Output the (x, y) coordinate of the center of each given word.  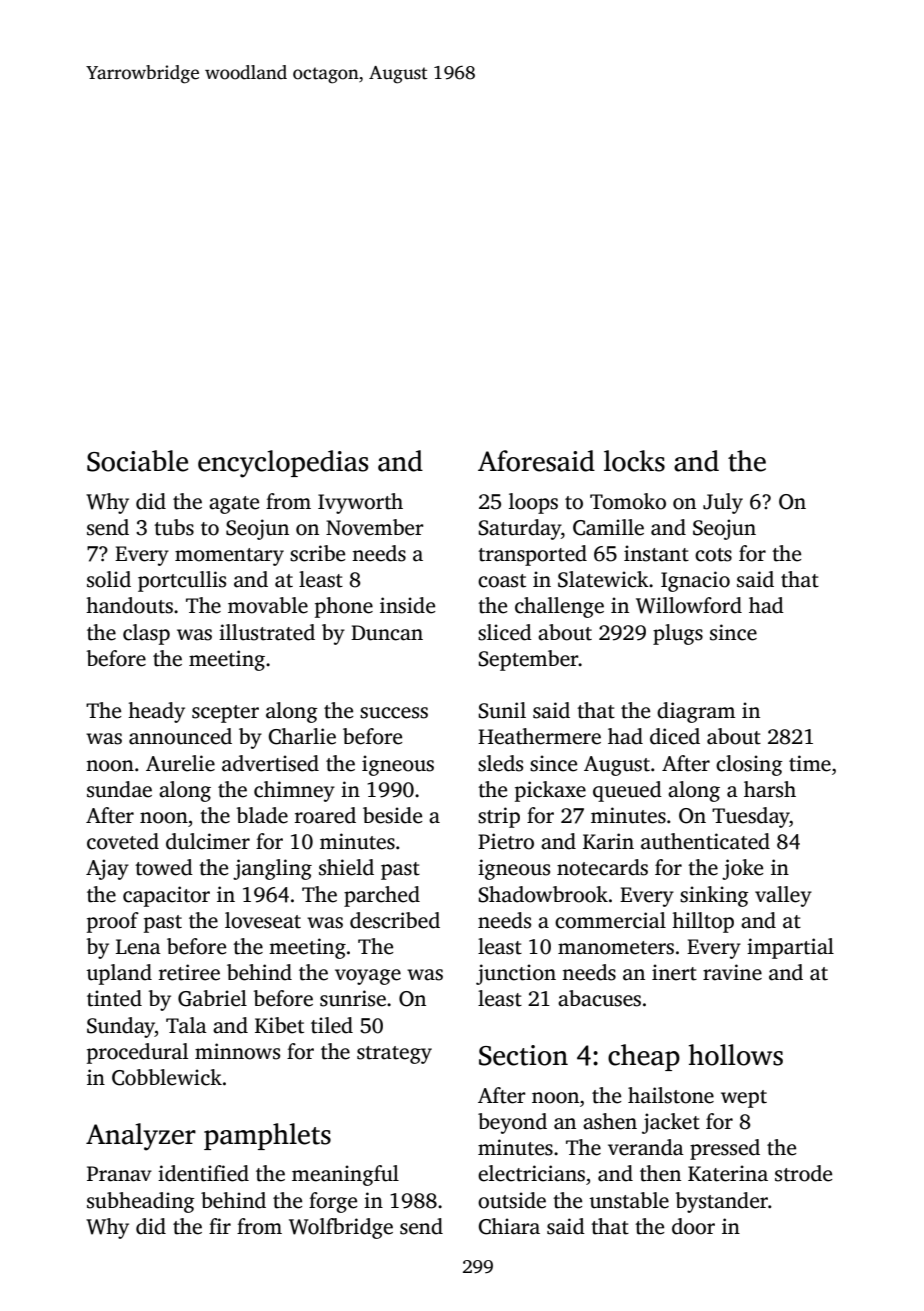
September (528, 660)
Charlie (302, 736)
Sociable (137, 461)
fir (220, 1226)
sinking (714, 896)
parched (382, 896)
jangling (272, 869)
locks (634, 461)
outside (512, 1200)
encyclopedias (283, 464)
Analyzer (141, 1137)
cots (713, 555)
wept (744, 1099)
